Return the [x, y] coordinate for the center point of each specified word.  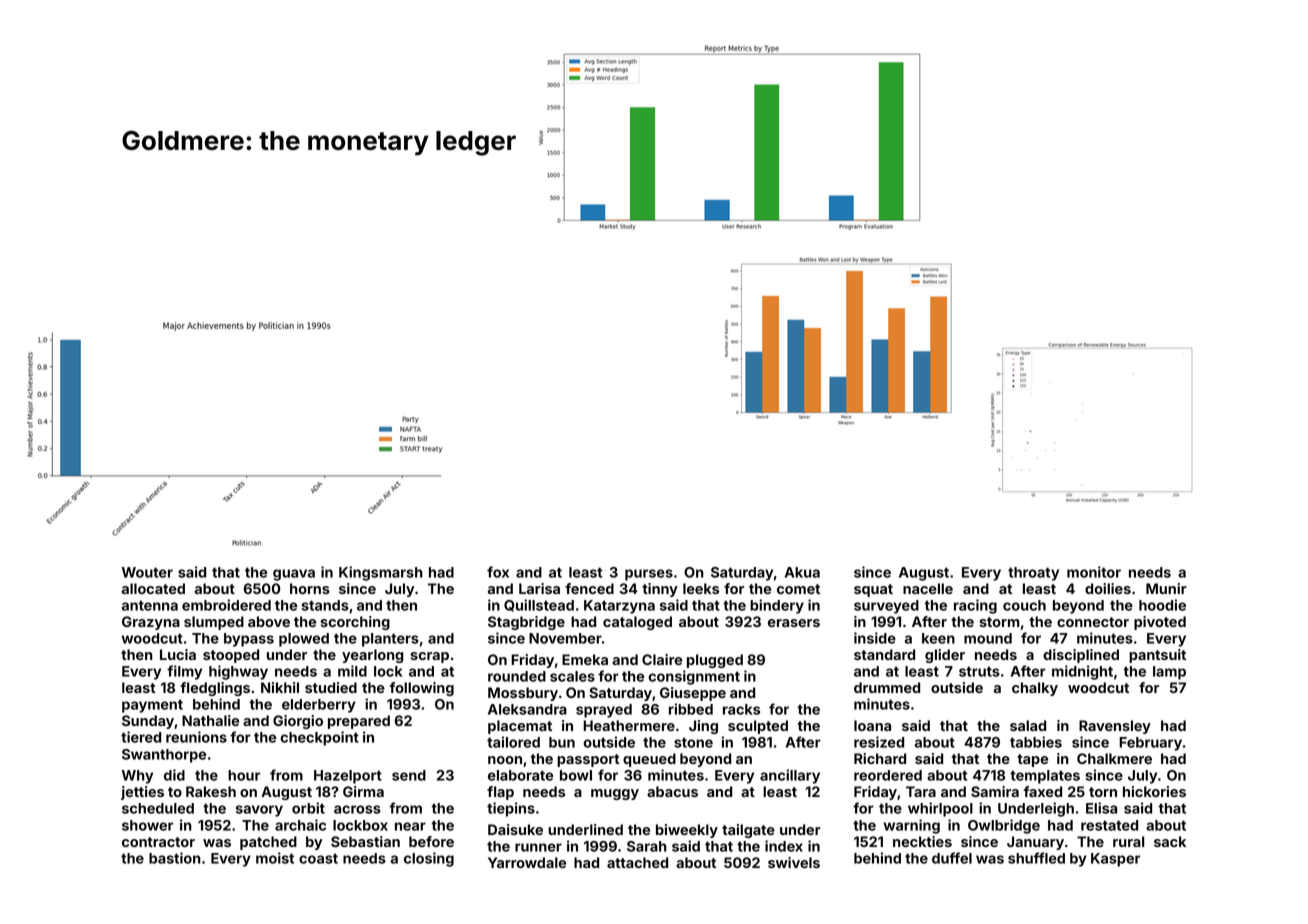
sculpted [758, 727]
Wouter [147, 572]
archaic [300, 825]
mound [988, 638]
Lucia [178, 654]
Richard [880, 758]
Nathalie [210, 720]
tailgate [748, 831]
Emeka [585, 659]
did [174, 775]
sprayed [604, 711]
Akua [802, 572]
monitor [1094, 572]
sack [1170, 841]
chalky [1035, 689]
